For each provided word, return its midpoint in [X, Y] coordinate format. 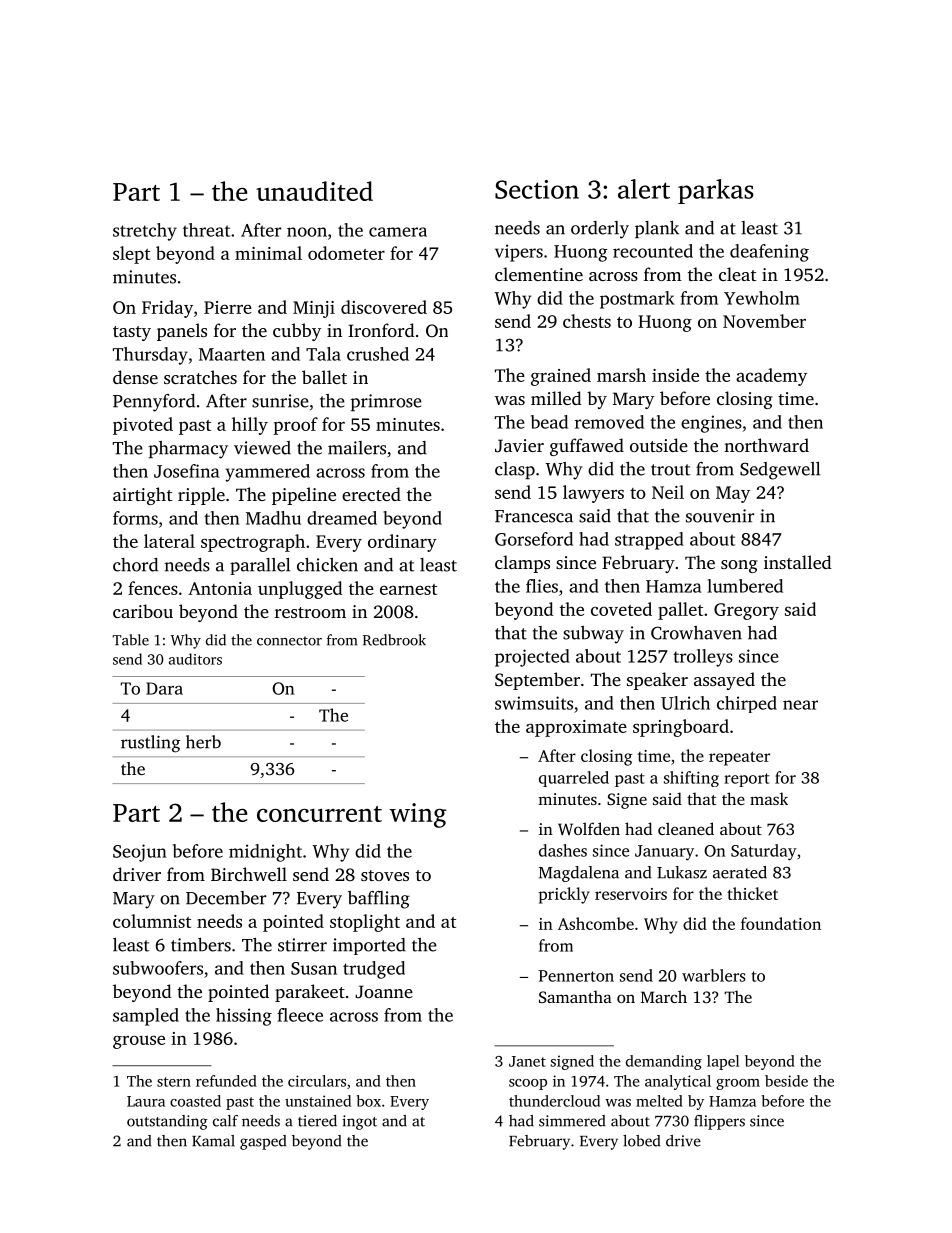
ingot [359, 1122]
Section [537, 189]
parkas [716, 191]
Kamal [213, 1141]
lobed [641, 1141]
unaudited [314, 191]
